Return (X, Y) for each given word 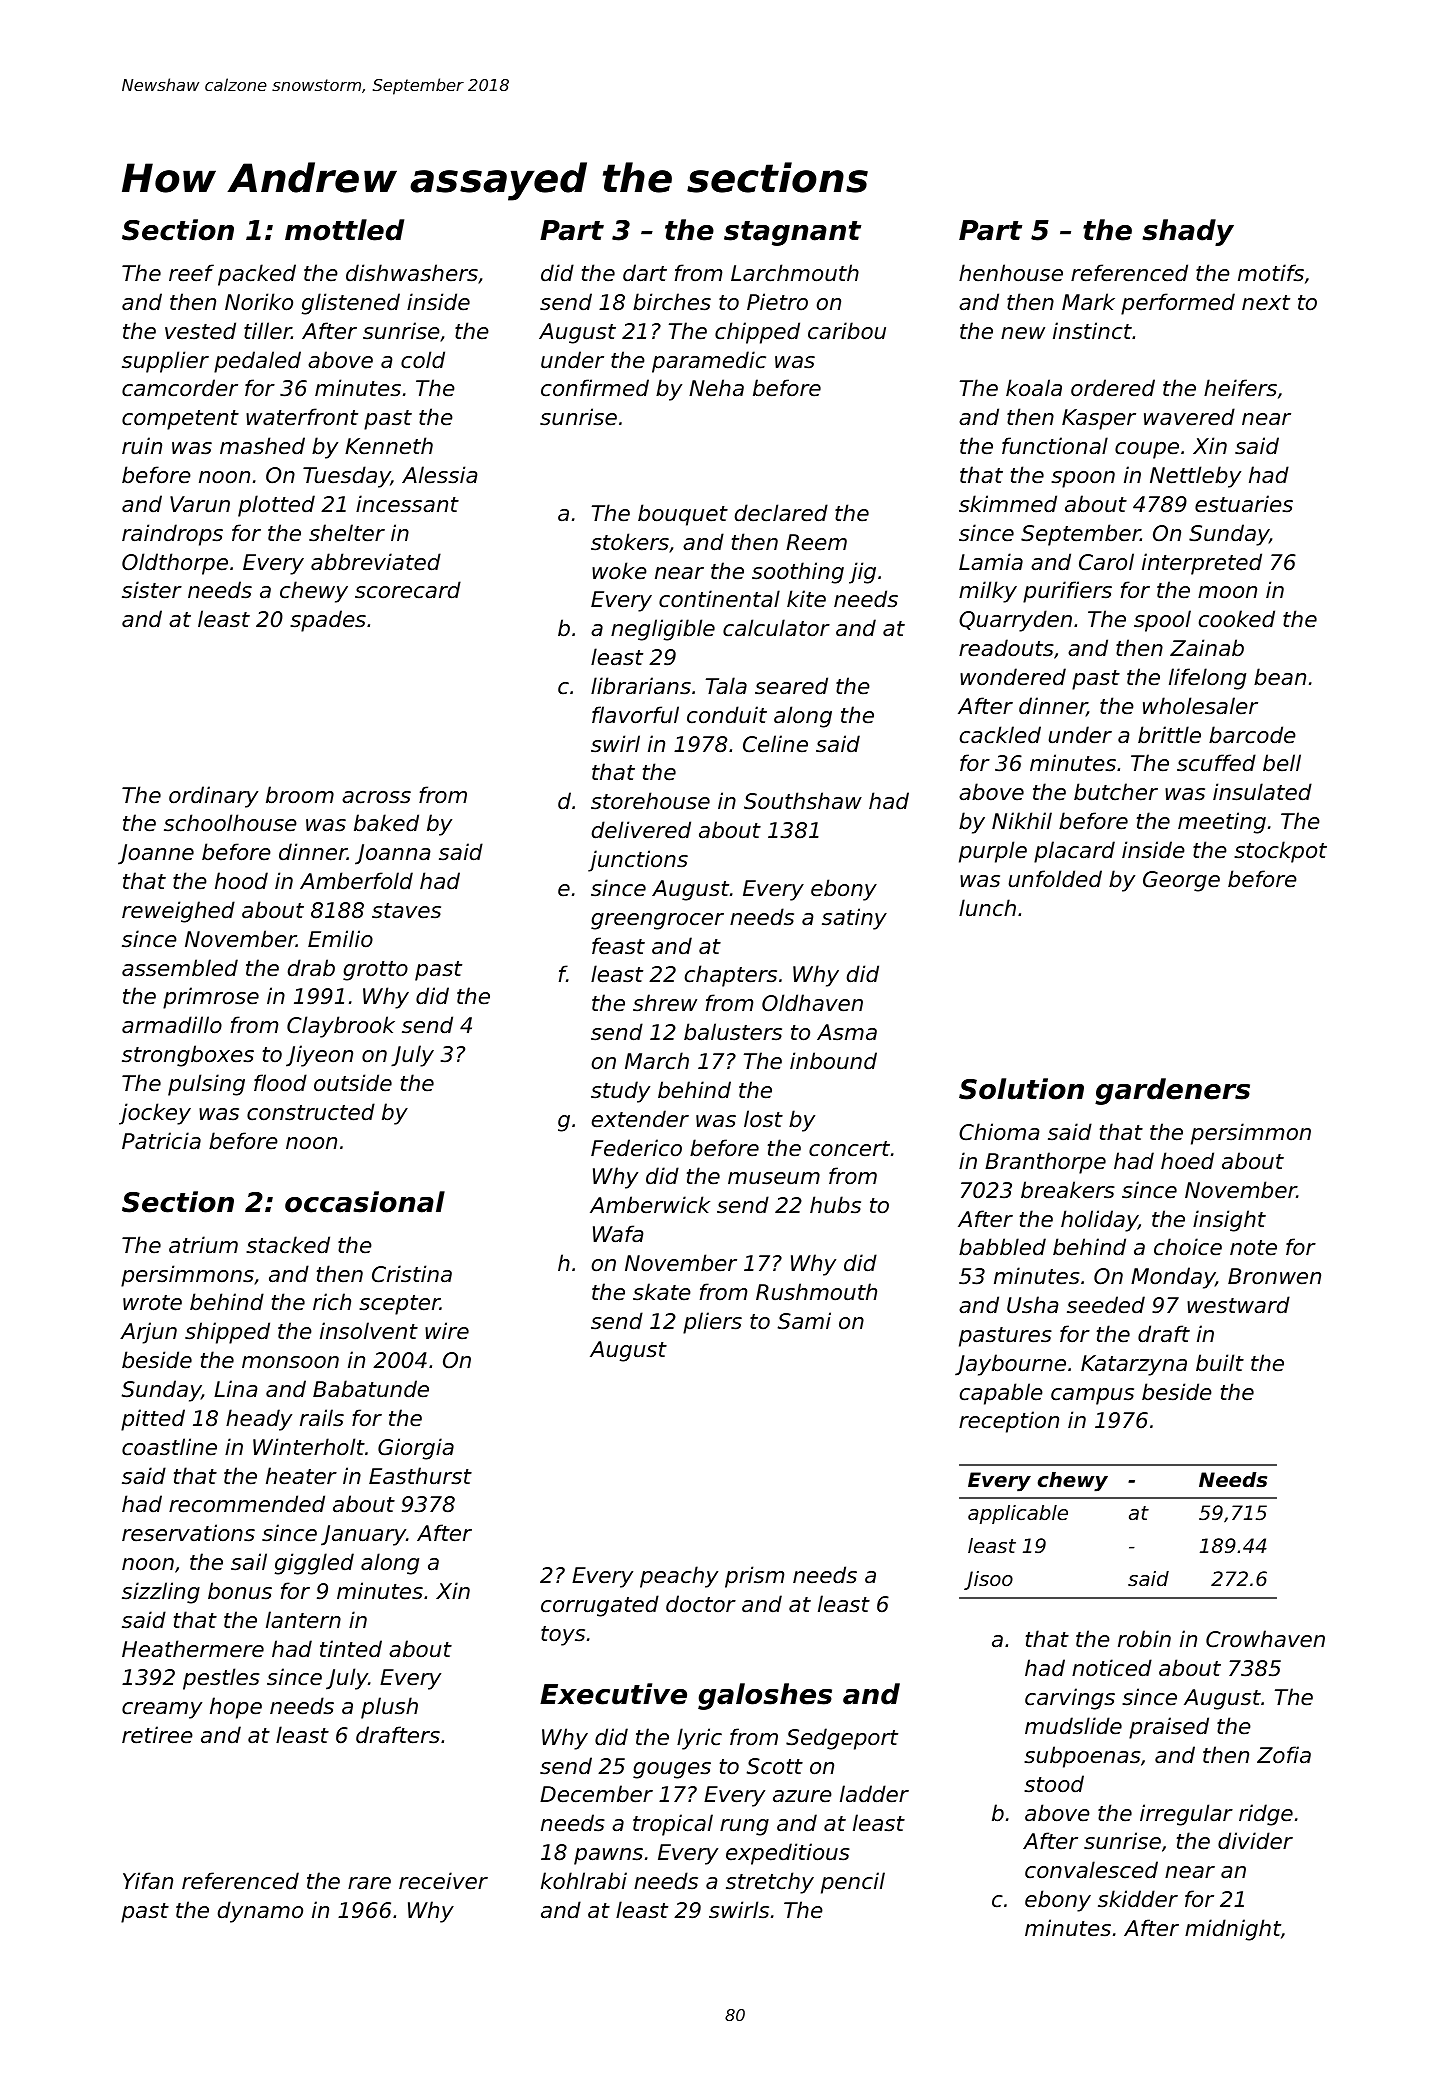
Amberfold (356, 881)
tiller (268, 331)
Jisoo (988, 1580)
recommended (247, 1504)
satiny (854, 919)
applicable (1018, 1514)
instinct (1092, 331)
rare (369, 1883)
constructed (311, 1112)
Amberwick (650, 1205)
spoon (1083, 479)
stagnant (792, 233)
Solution (1021, 1089)
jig (862, 573)
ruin (142, 446)
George (1181, 881)
